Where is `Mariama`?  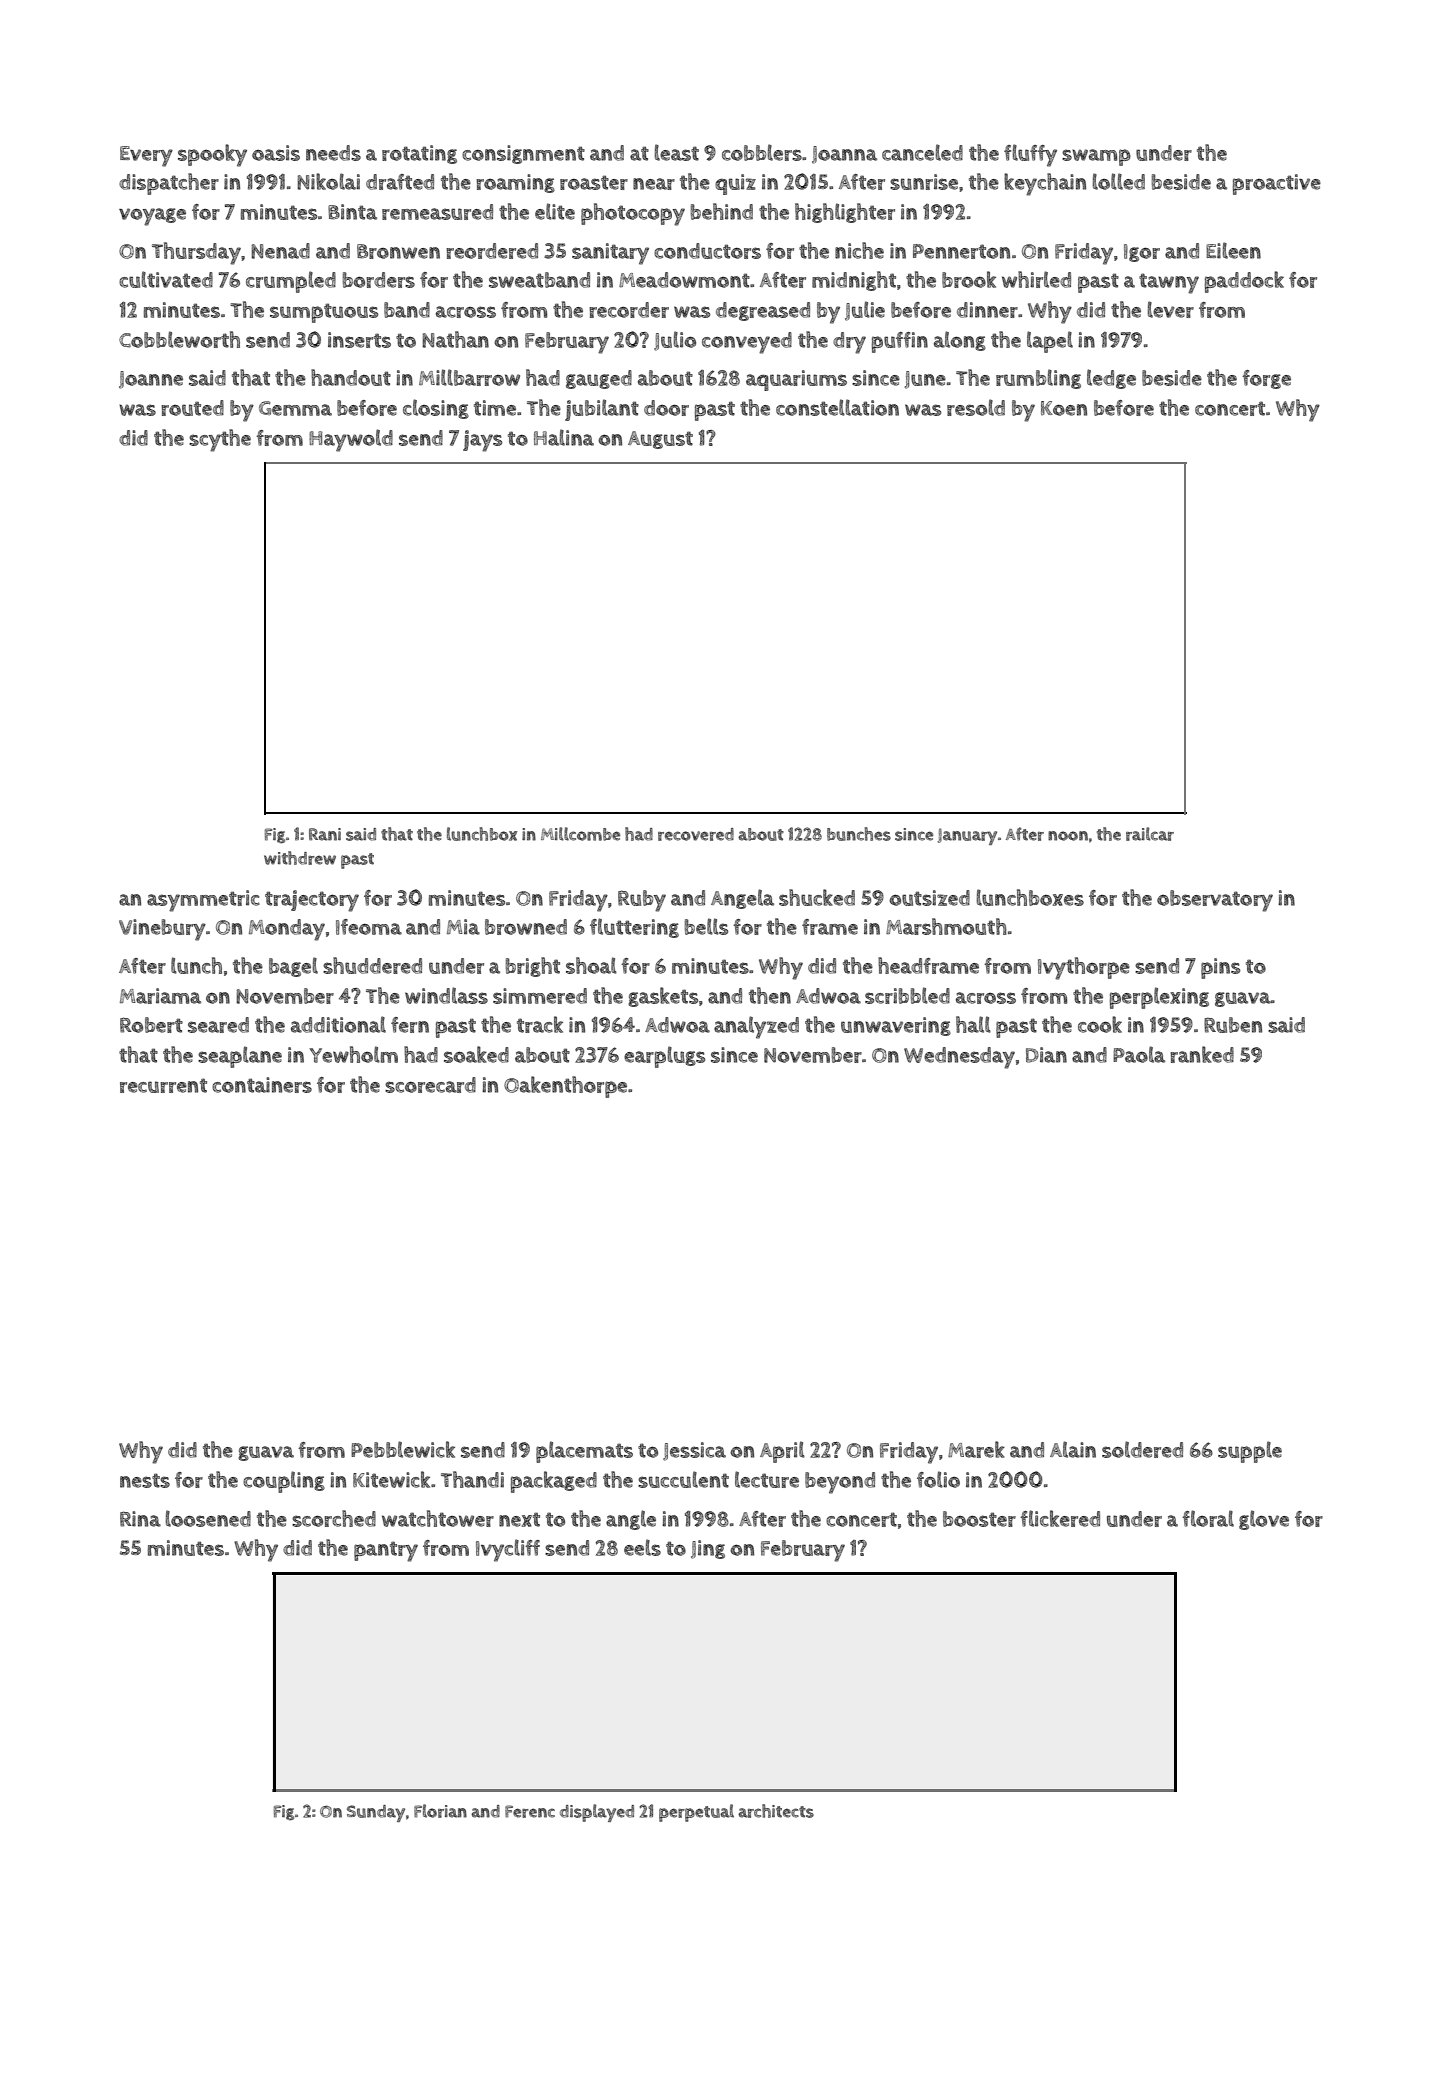
Mariama is located at coordinates (160, 996).
